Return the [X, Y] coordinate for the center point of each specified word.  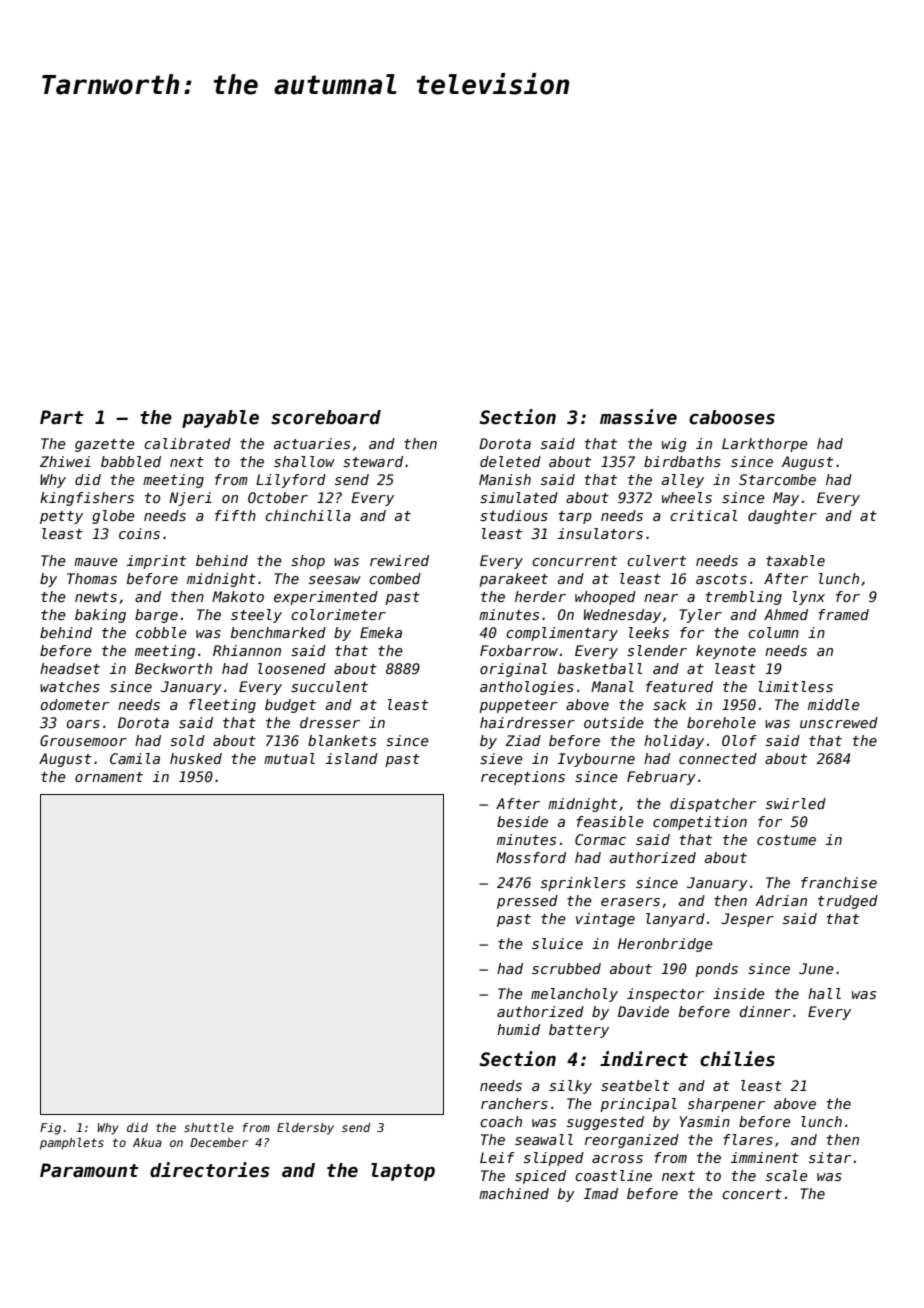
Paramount [89, 1170]
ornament [109, 777]
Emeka [381, 632]
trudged [848, 902]
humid [518, 1029]
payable [220, 419]
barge [156, 616]
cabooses [732, 417]
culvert [656, 560]
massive [638, 417]
